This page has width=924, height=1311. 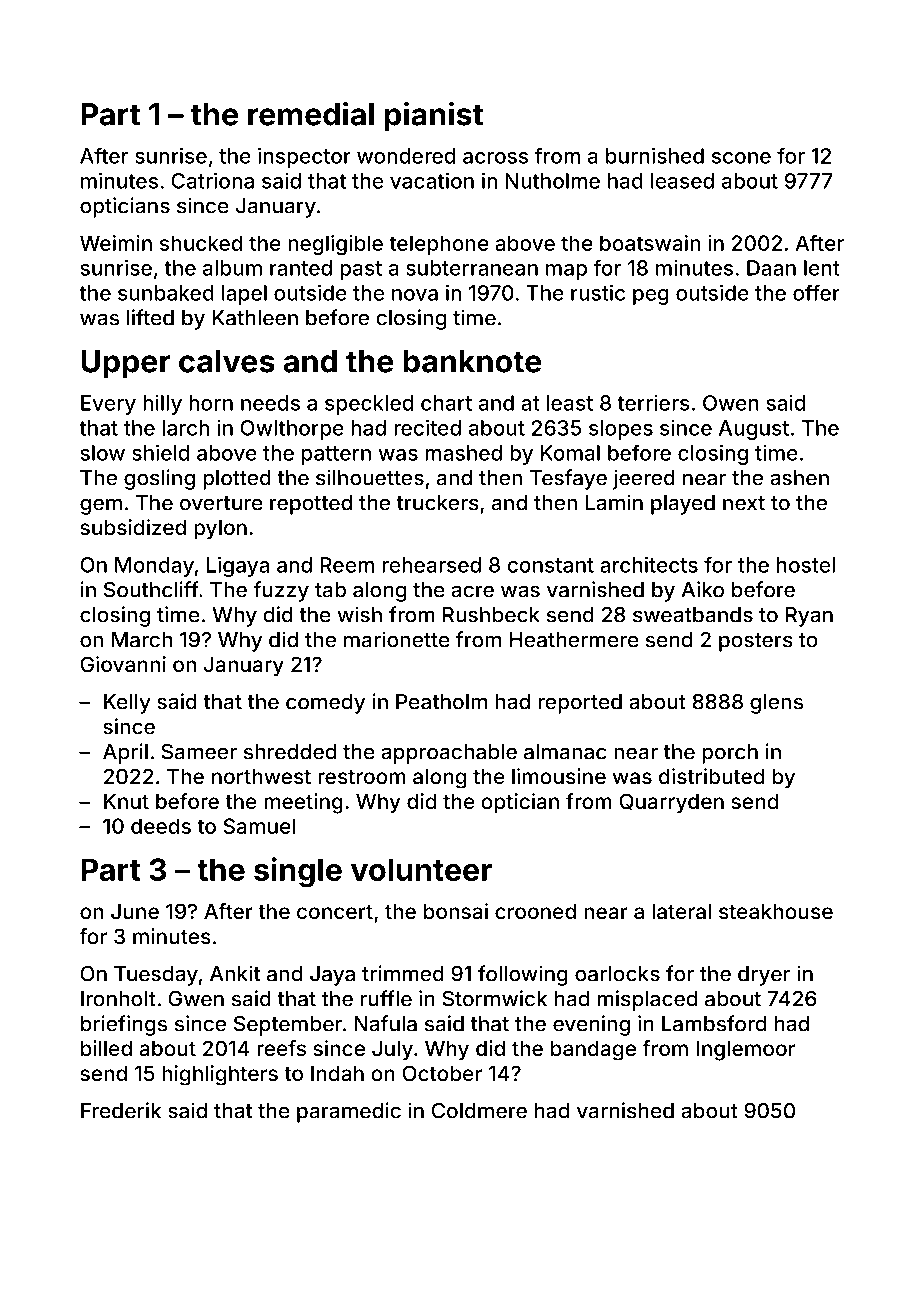 What do you see at coordinates (311, 114) in the page?
I see `remedial` at bounding box center [311, 114].
